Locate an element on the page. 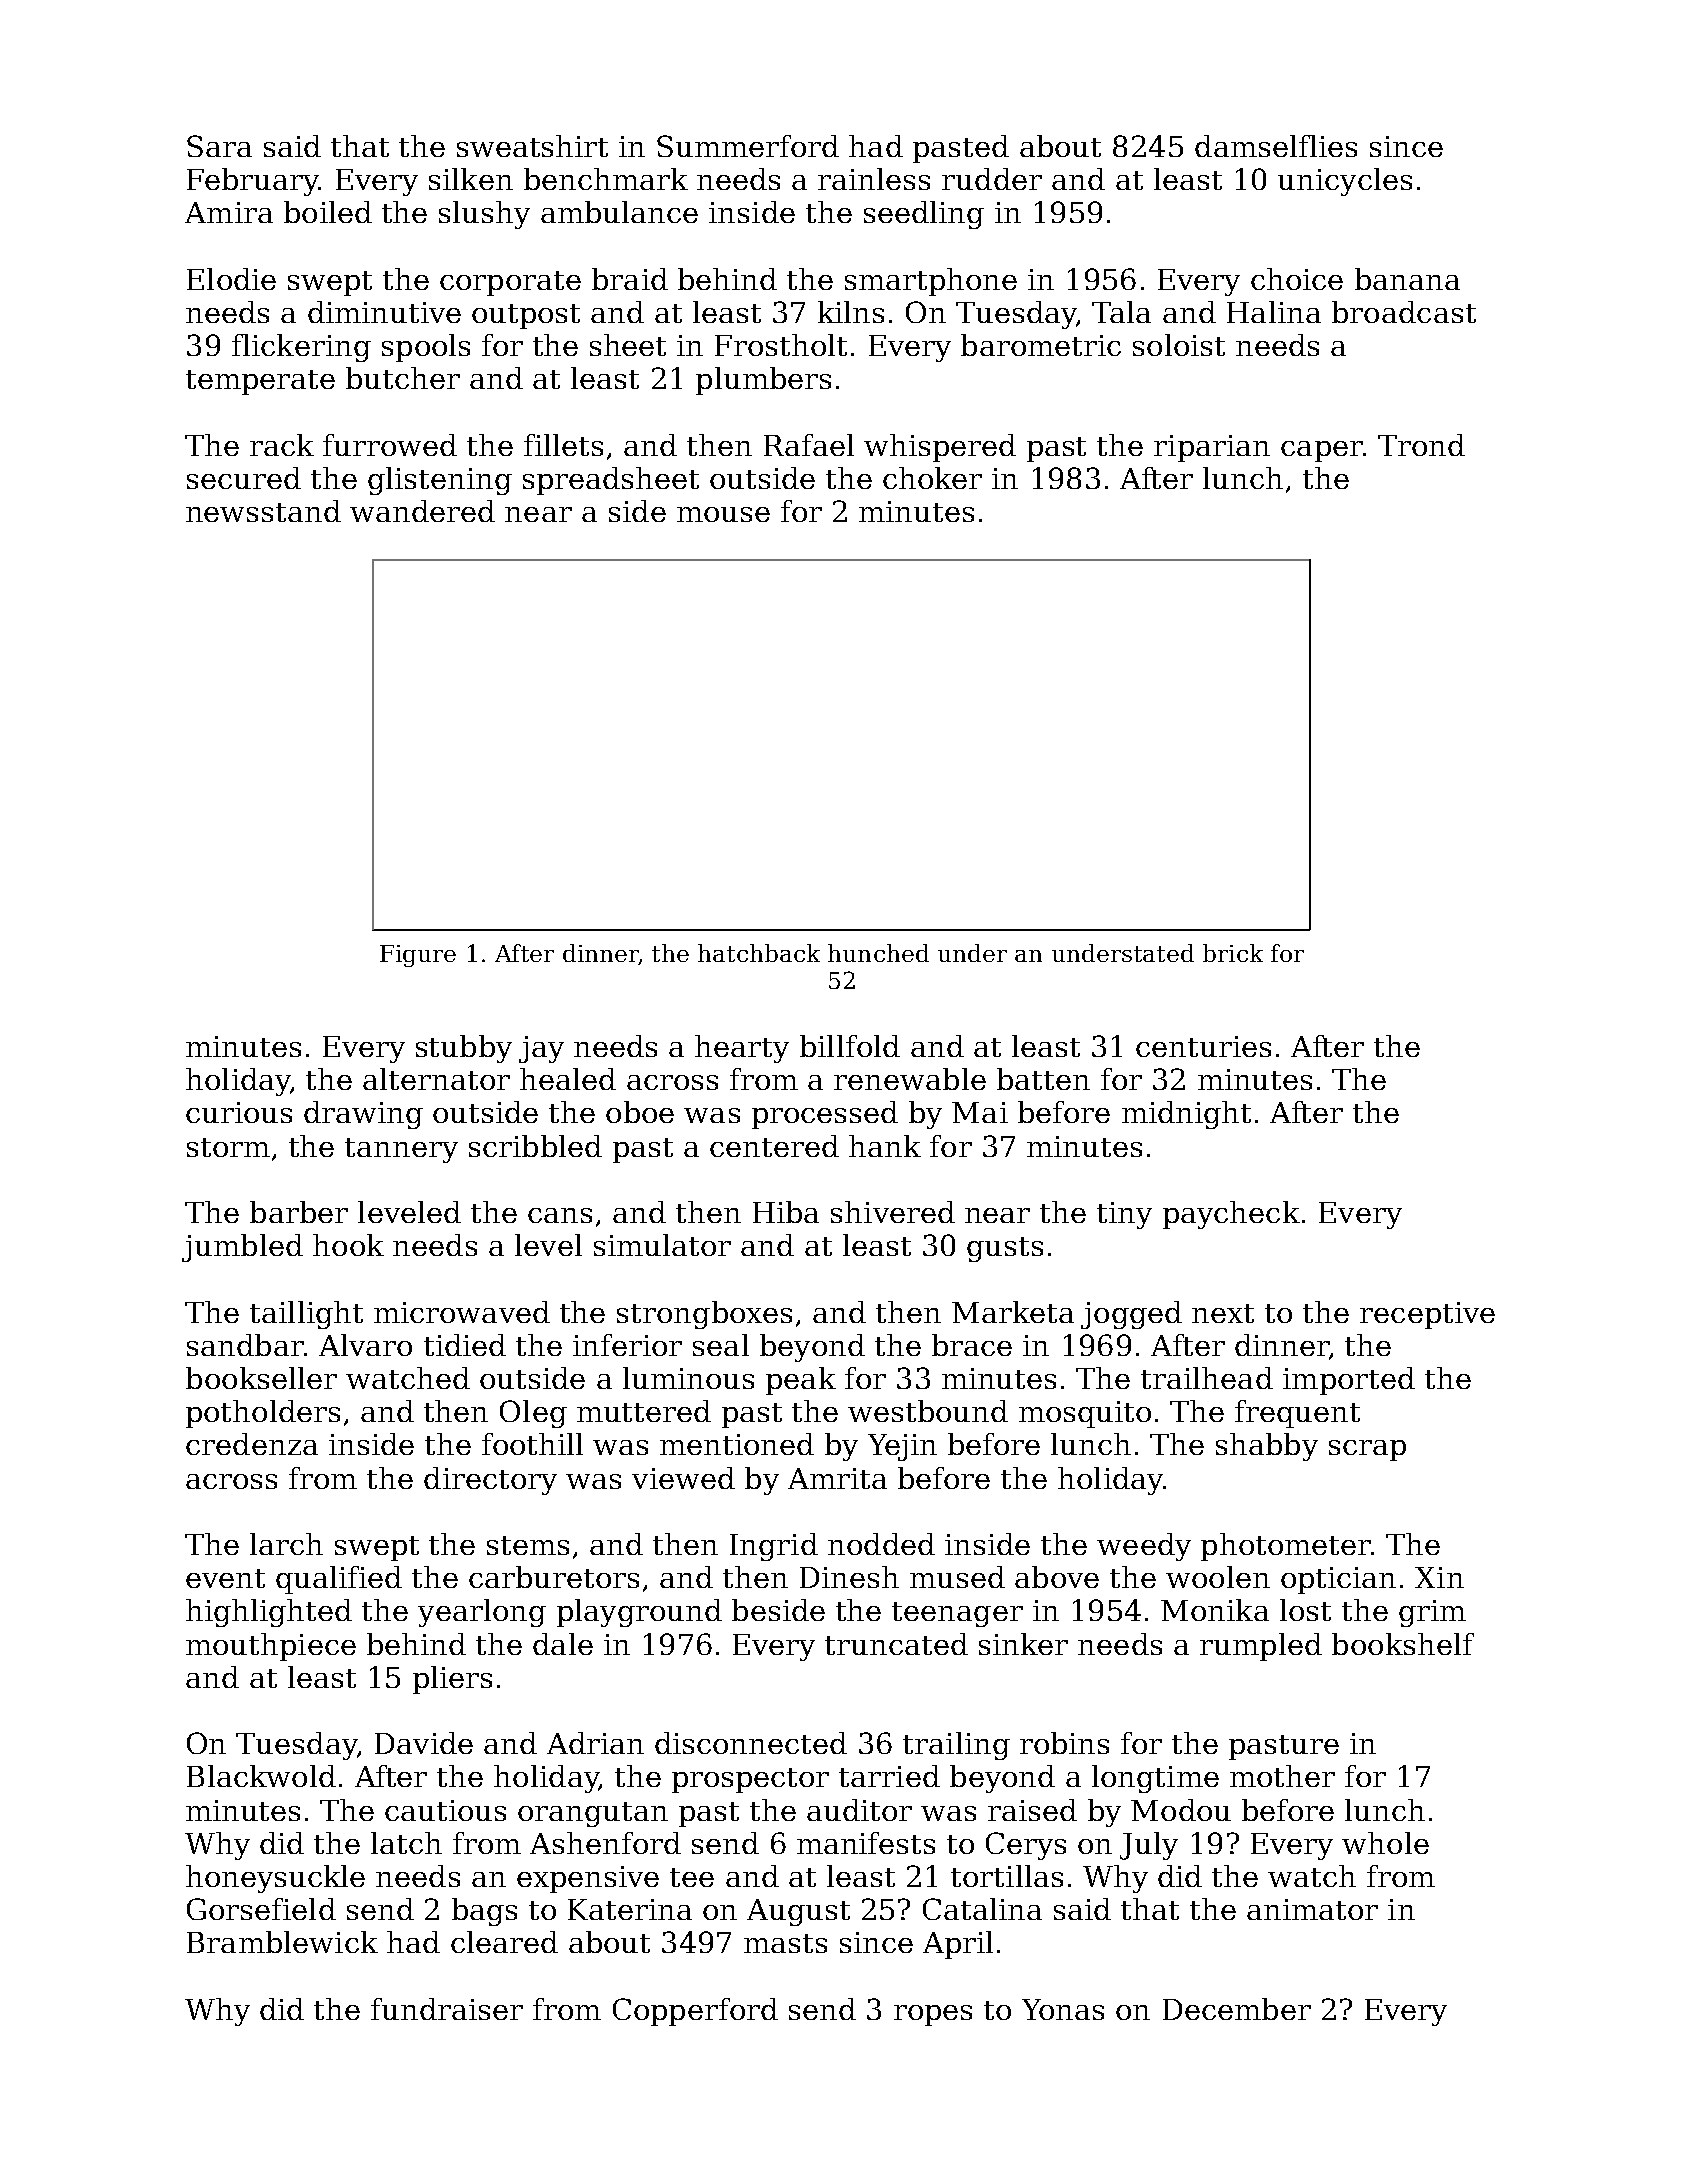  damselflies is located at coordinates (1276, 146).
